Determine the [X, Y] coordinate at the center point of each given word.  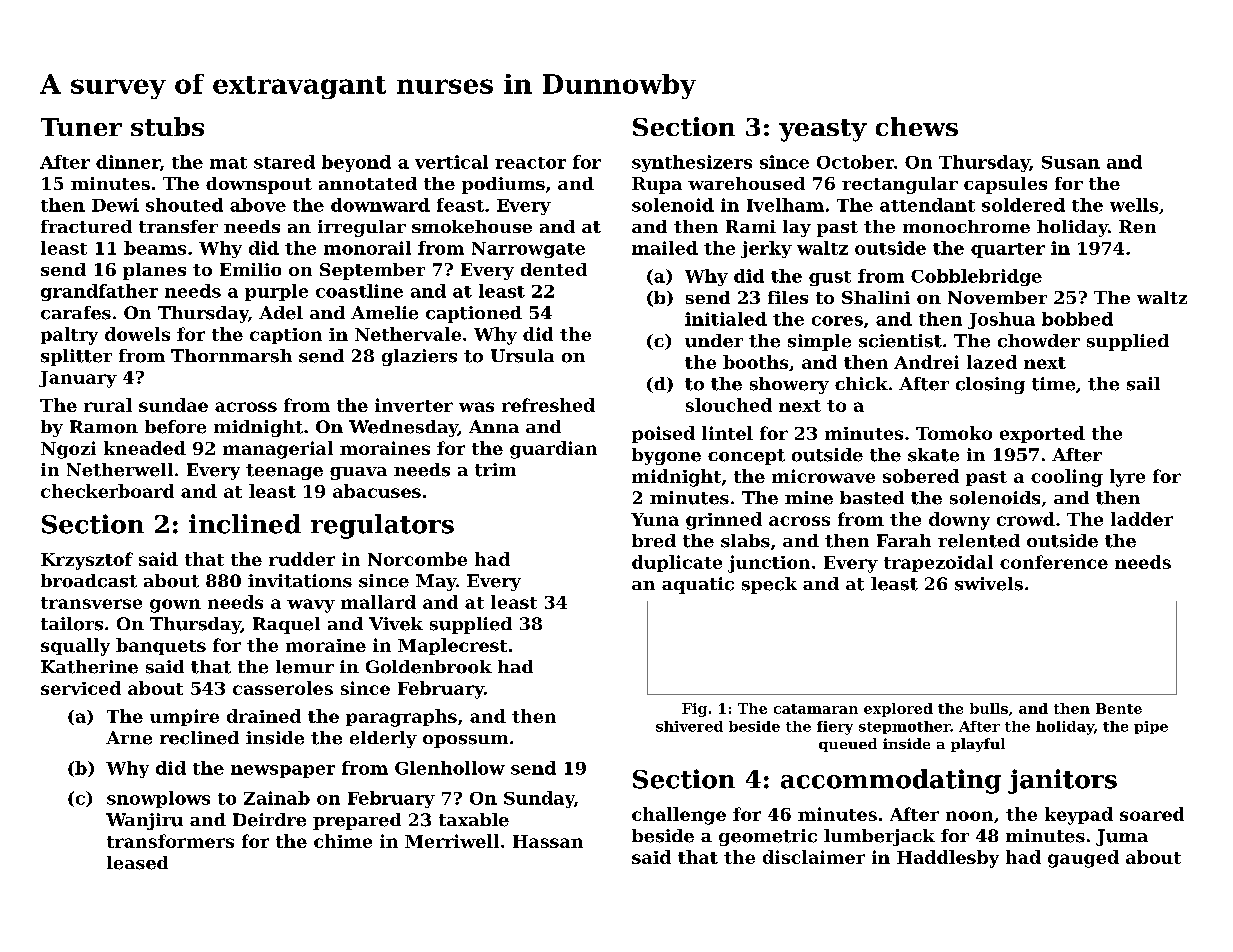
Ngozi [68, 450]
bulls [989, 708]
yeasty [823, 130]
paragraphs [401, 718]
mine [809, 498]
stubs [167, 126]
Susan [1071, 162]
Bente [1119, 708]
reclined [199, 738]
